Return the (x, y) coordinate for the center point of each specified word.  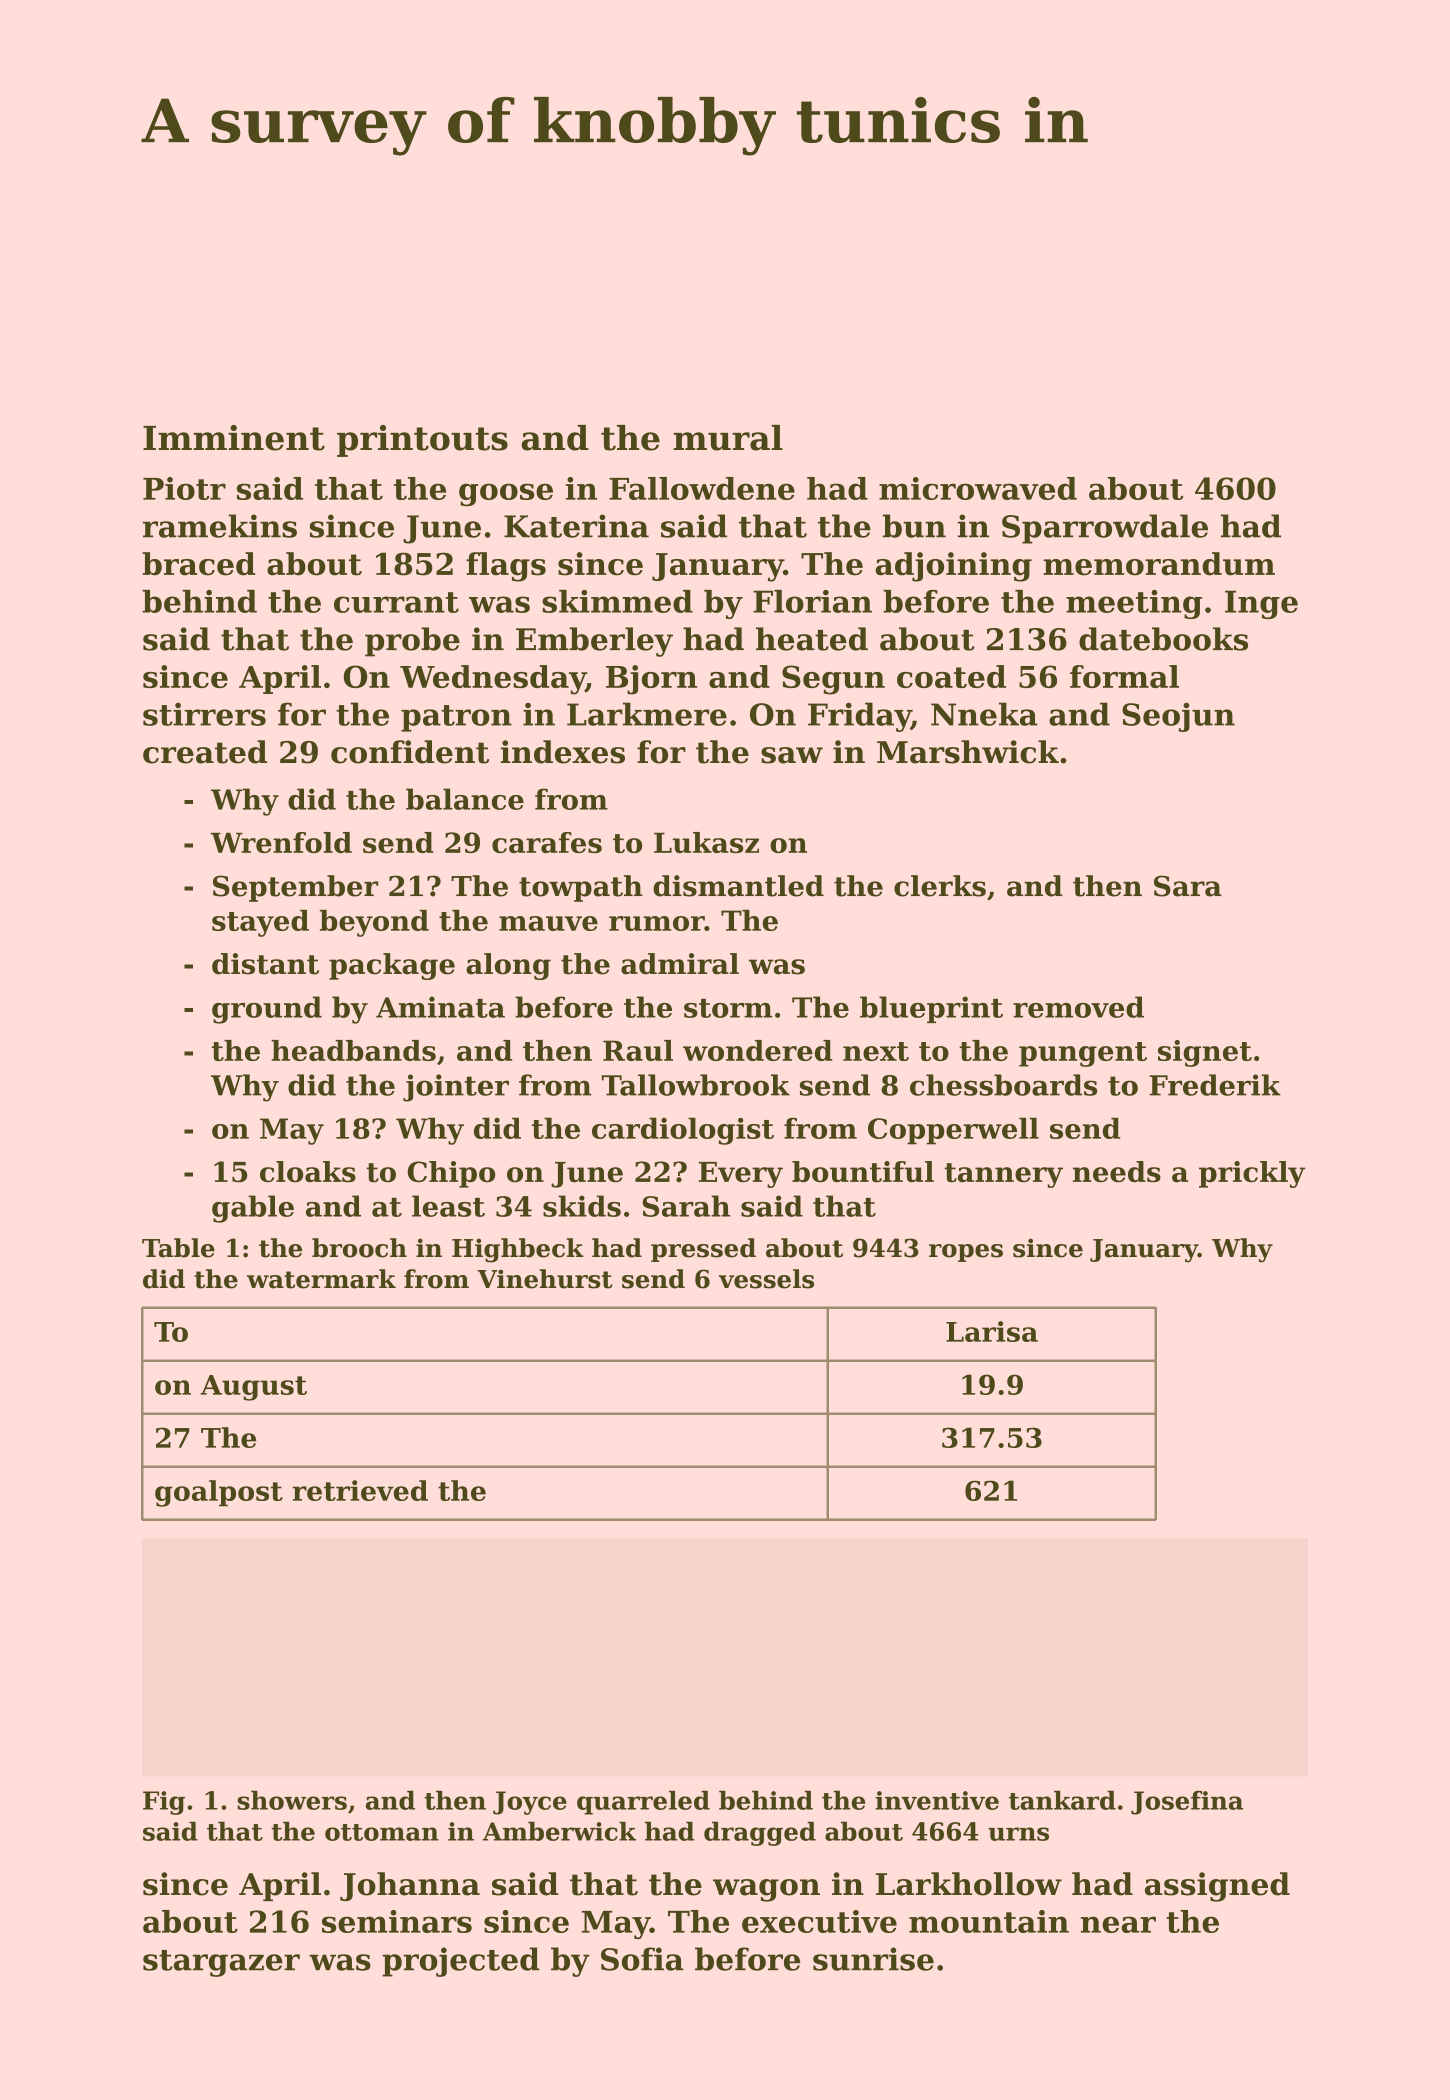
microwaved (978, 488)
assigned (1217, 1887)
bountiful (863, 1172)
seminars (397, 1921)
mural (728, 438)
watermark (321, 1279)
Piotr (184, 488)
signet (1205, 1053)
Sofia (642, 1959)
